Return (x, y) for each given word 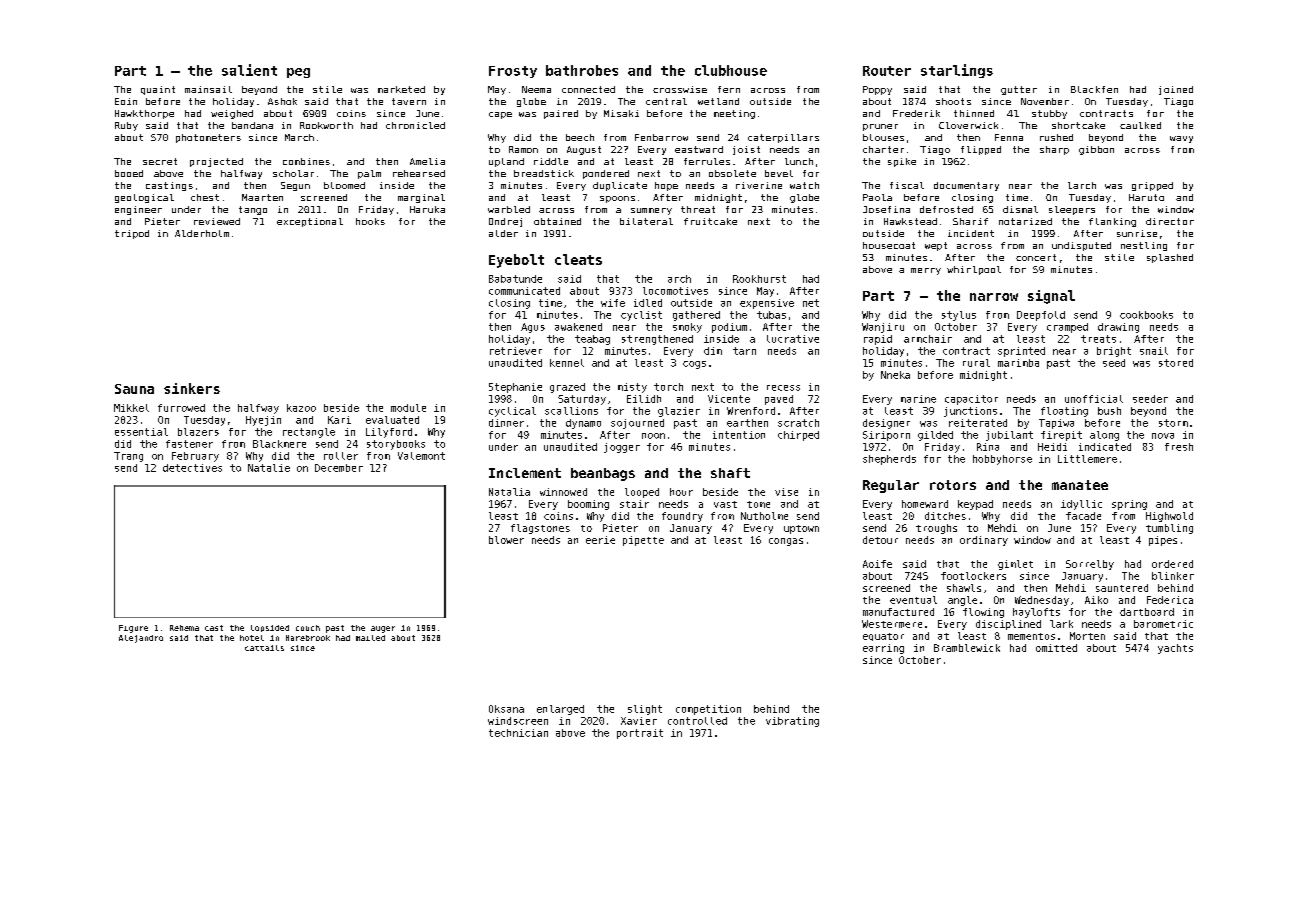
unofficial (1094, 399)
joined (1176, 90)
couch (308, 628)
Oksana (506, 709)
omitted (1056, 648)
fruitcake (710, 221)
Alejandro (141, 639)
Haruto (1146, 197)
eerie (600, 540)
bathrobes (582, 70)
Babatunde (515, 279)
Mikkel (131, 408)
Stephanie (515, 388)
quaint (158, 90)
